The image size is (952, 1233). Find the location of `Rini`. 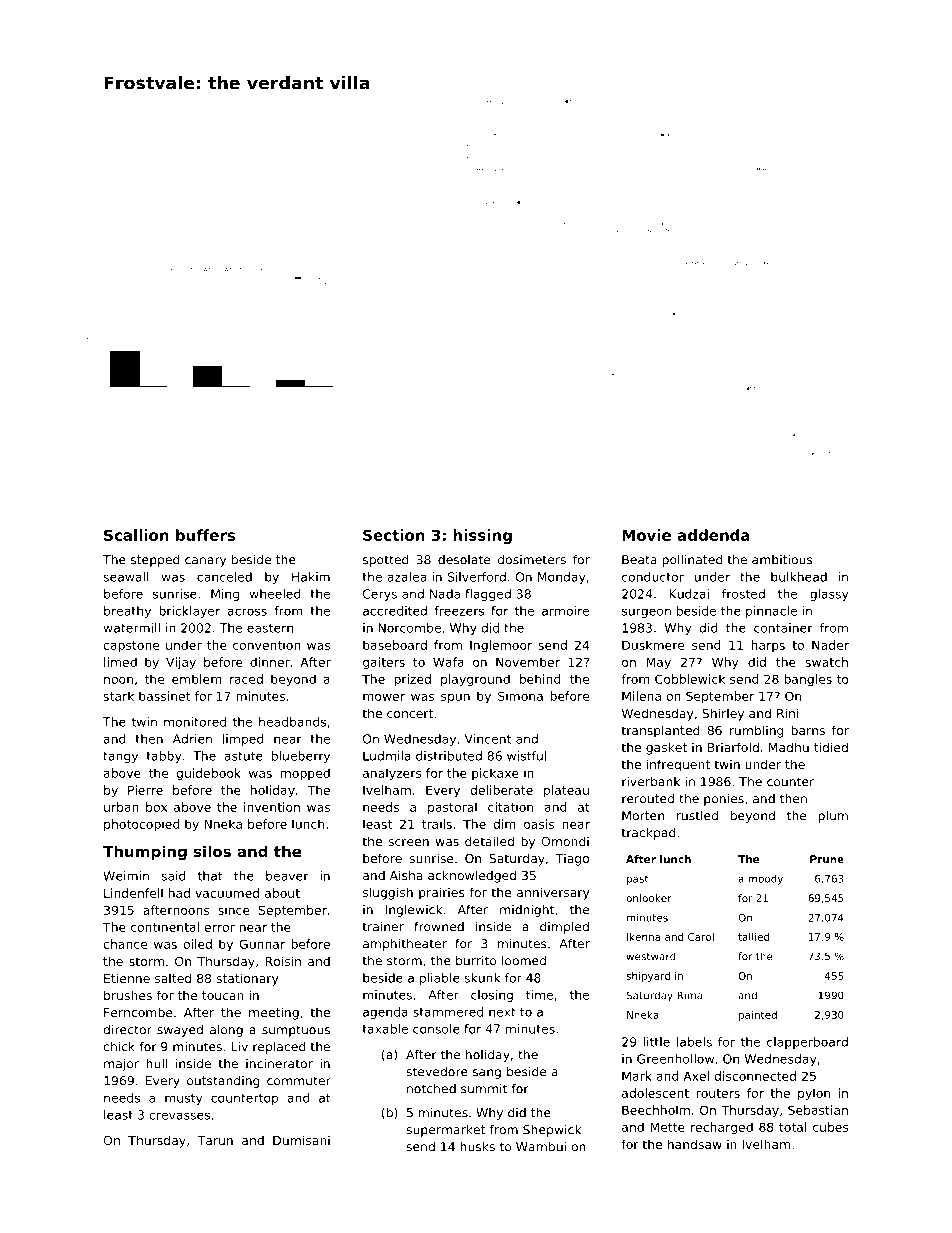

Rini is located at coordinates (788, 713).
